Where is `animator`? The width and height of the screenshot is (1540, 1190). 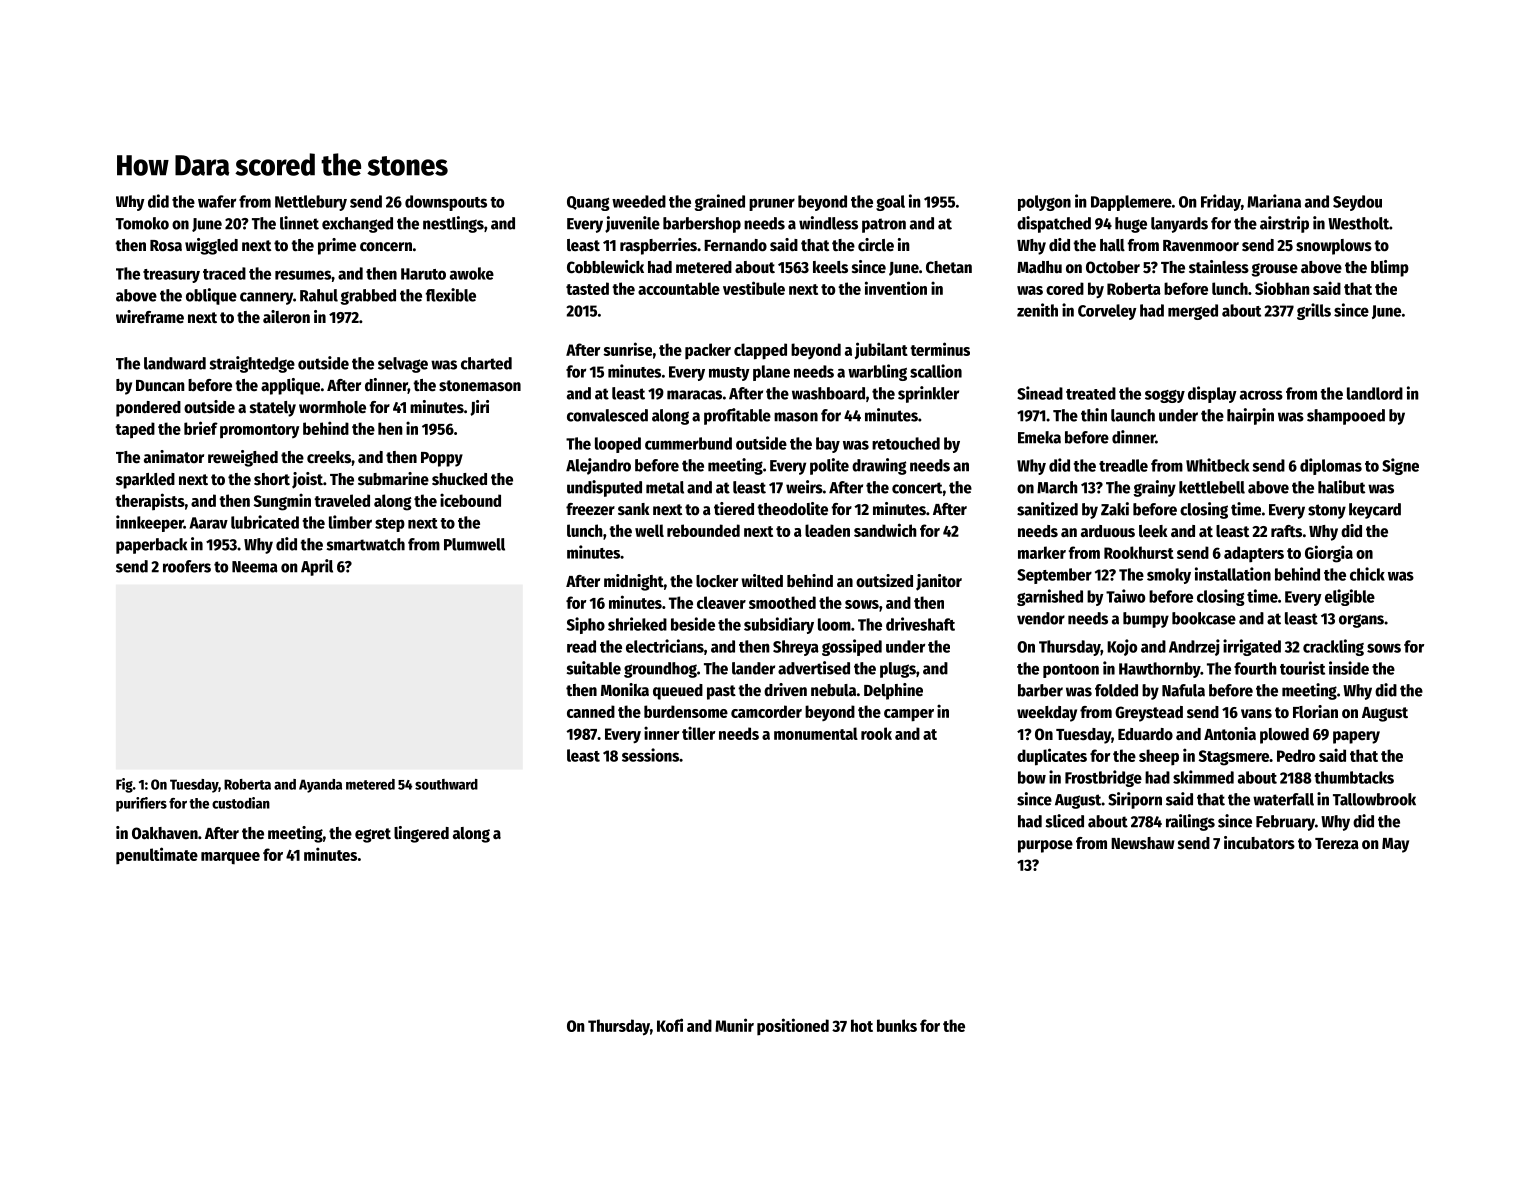 animator is located at coordinates (174, 456).
